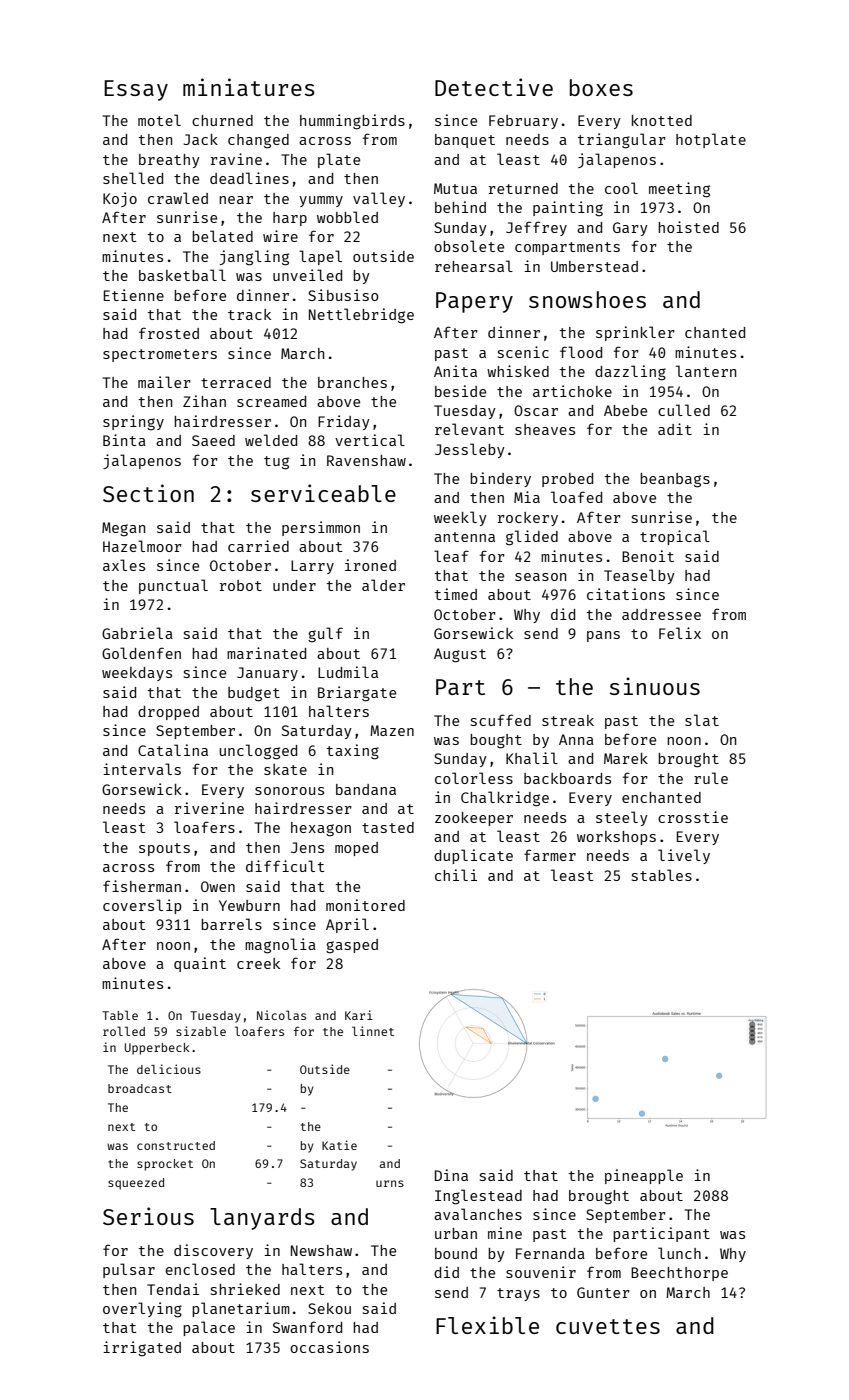 Image resolution: width=849 pixels, height=1400 pixels. What do you see at coordinates (276, 463) in the screenshot?
I see `tug` at bounding box center [276, 463].
